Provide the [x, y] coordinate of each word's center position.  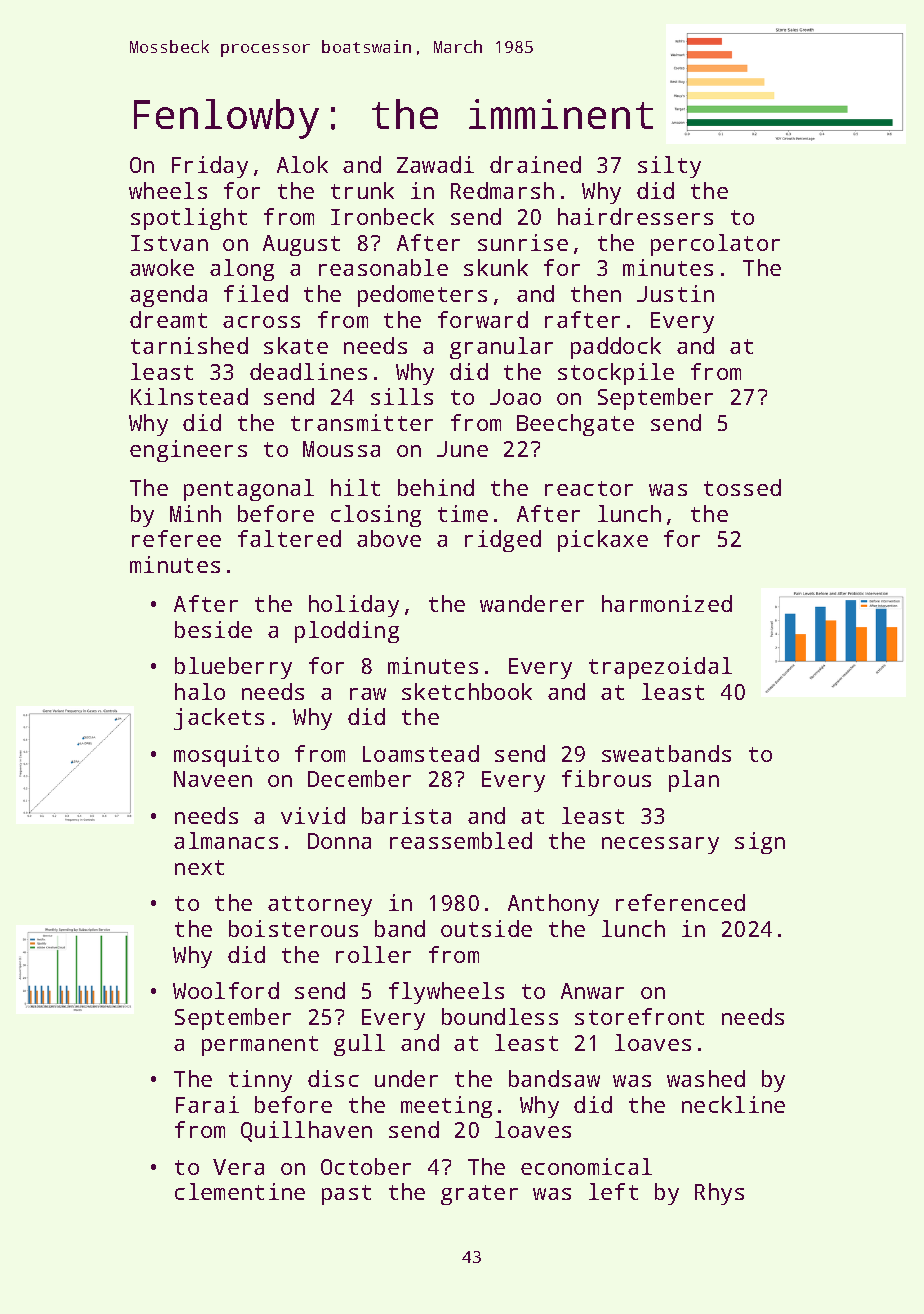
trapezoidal [660, 668]
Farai [207, 1104]
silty [669, 167]
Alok [302, 164]
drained [535, 164]
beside [213, 629]
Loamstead [421, 753]
